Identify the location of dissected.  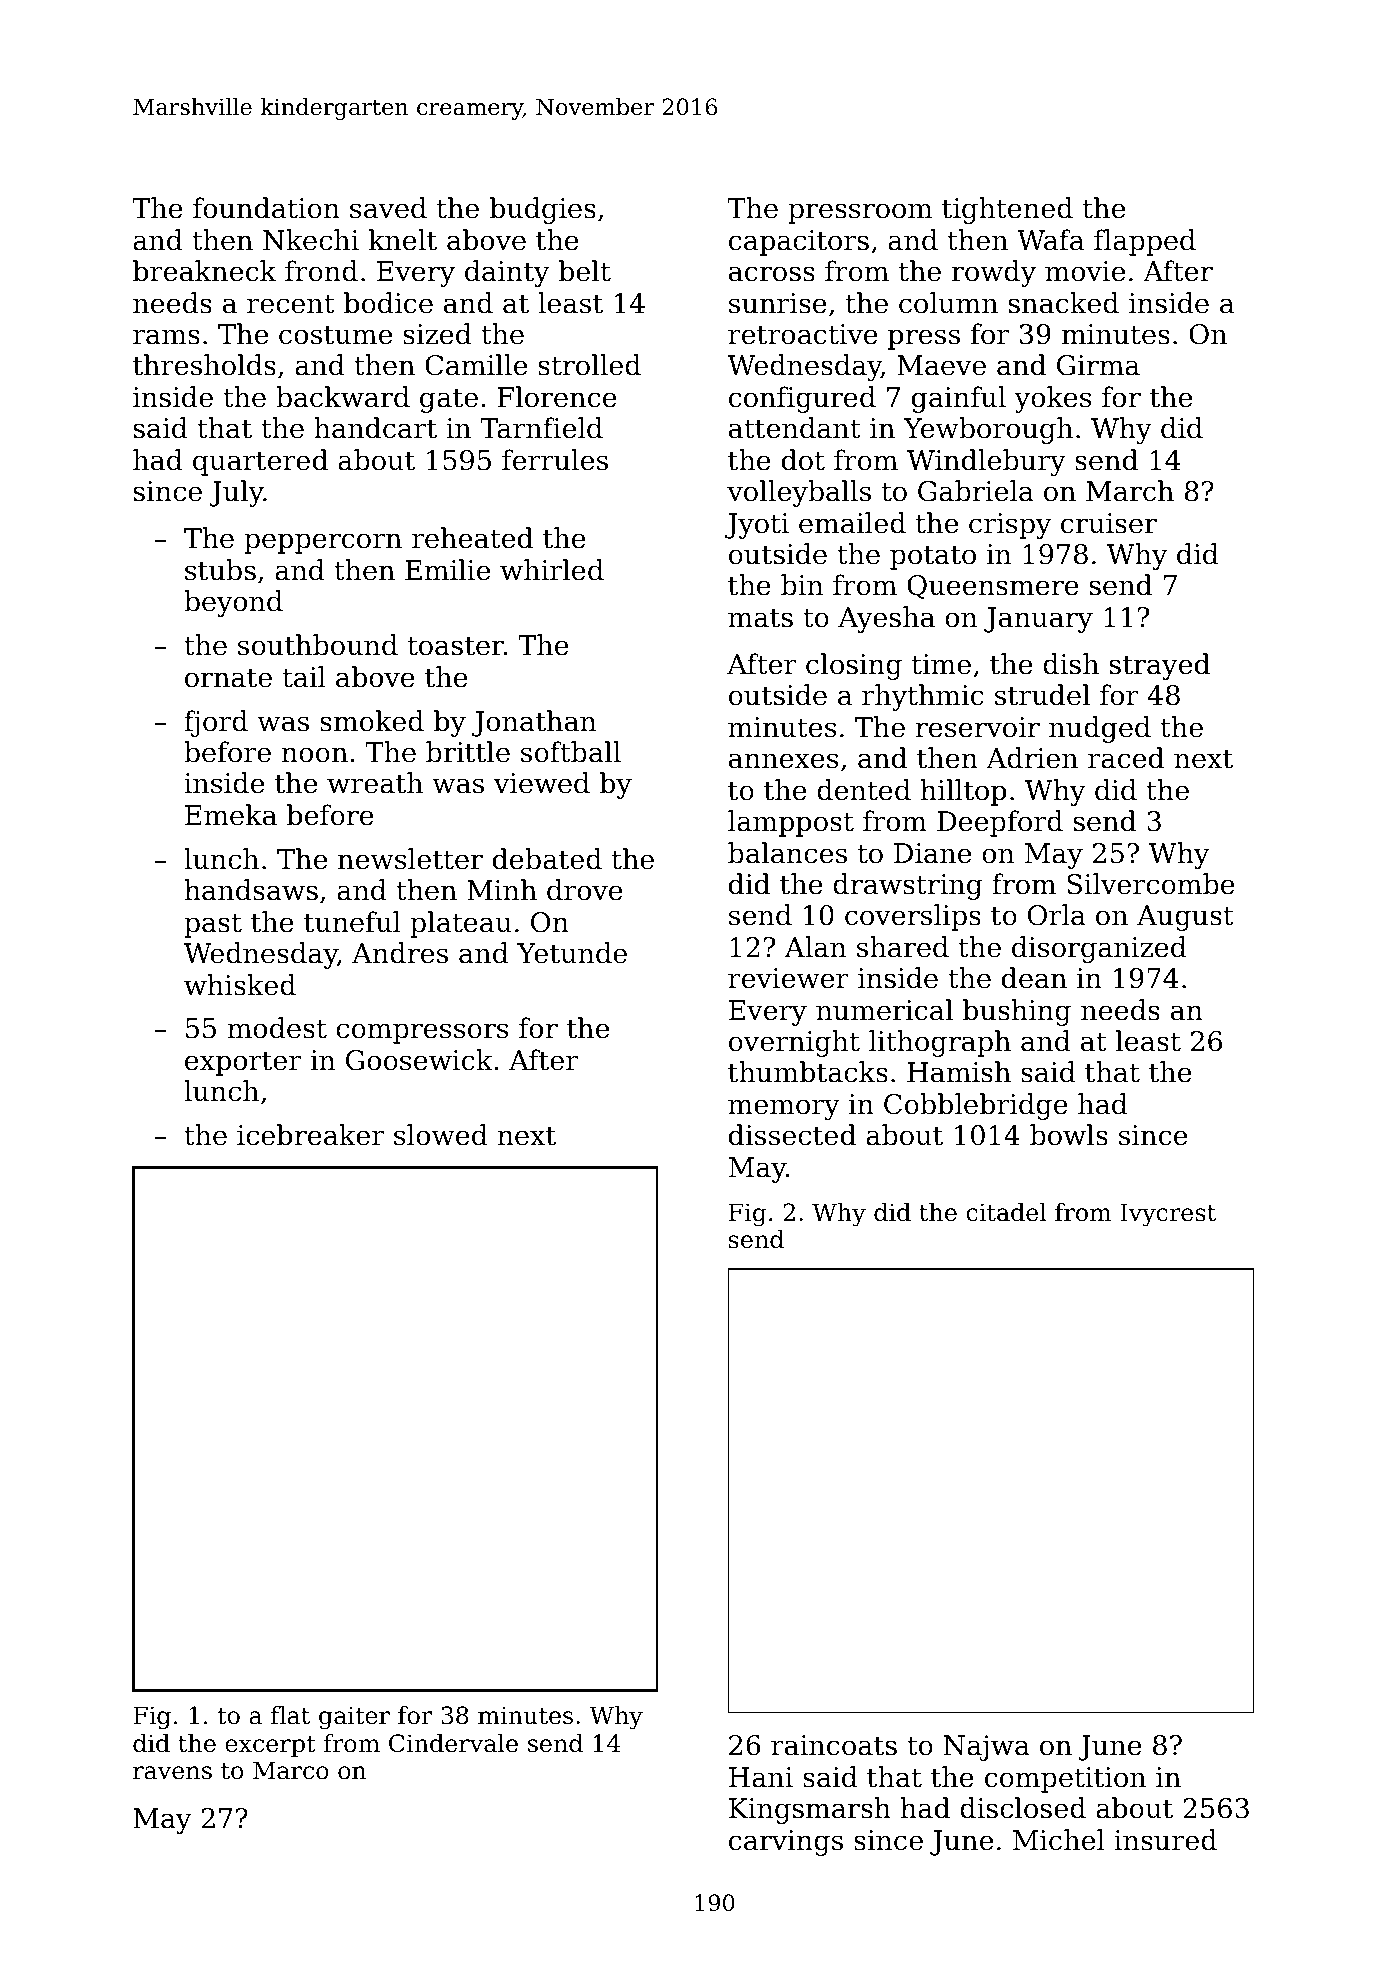
(792, 1135).
